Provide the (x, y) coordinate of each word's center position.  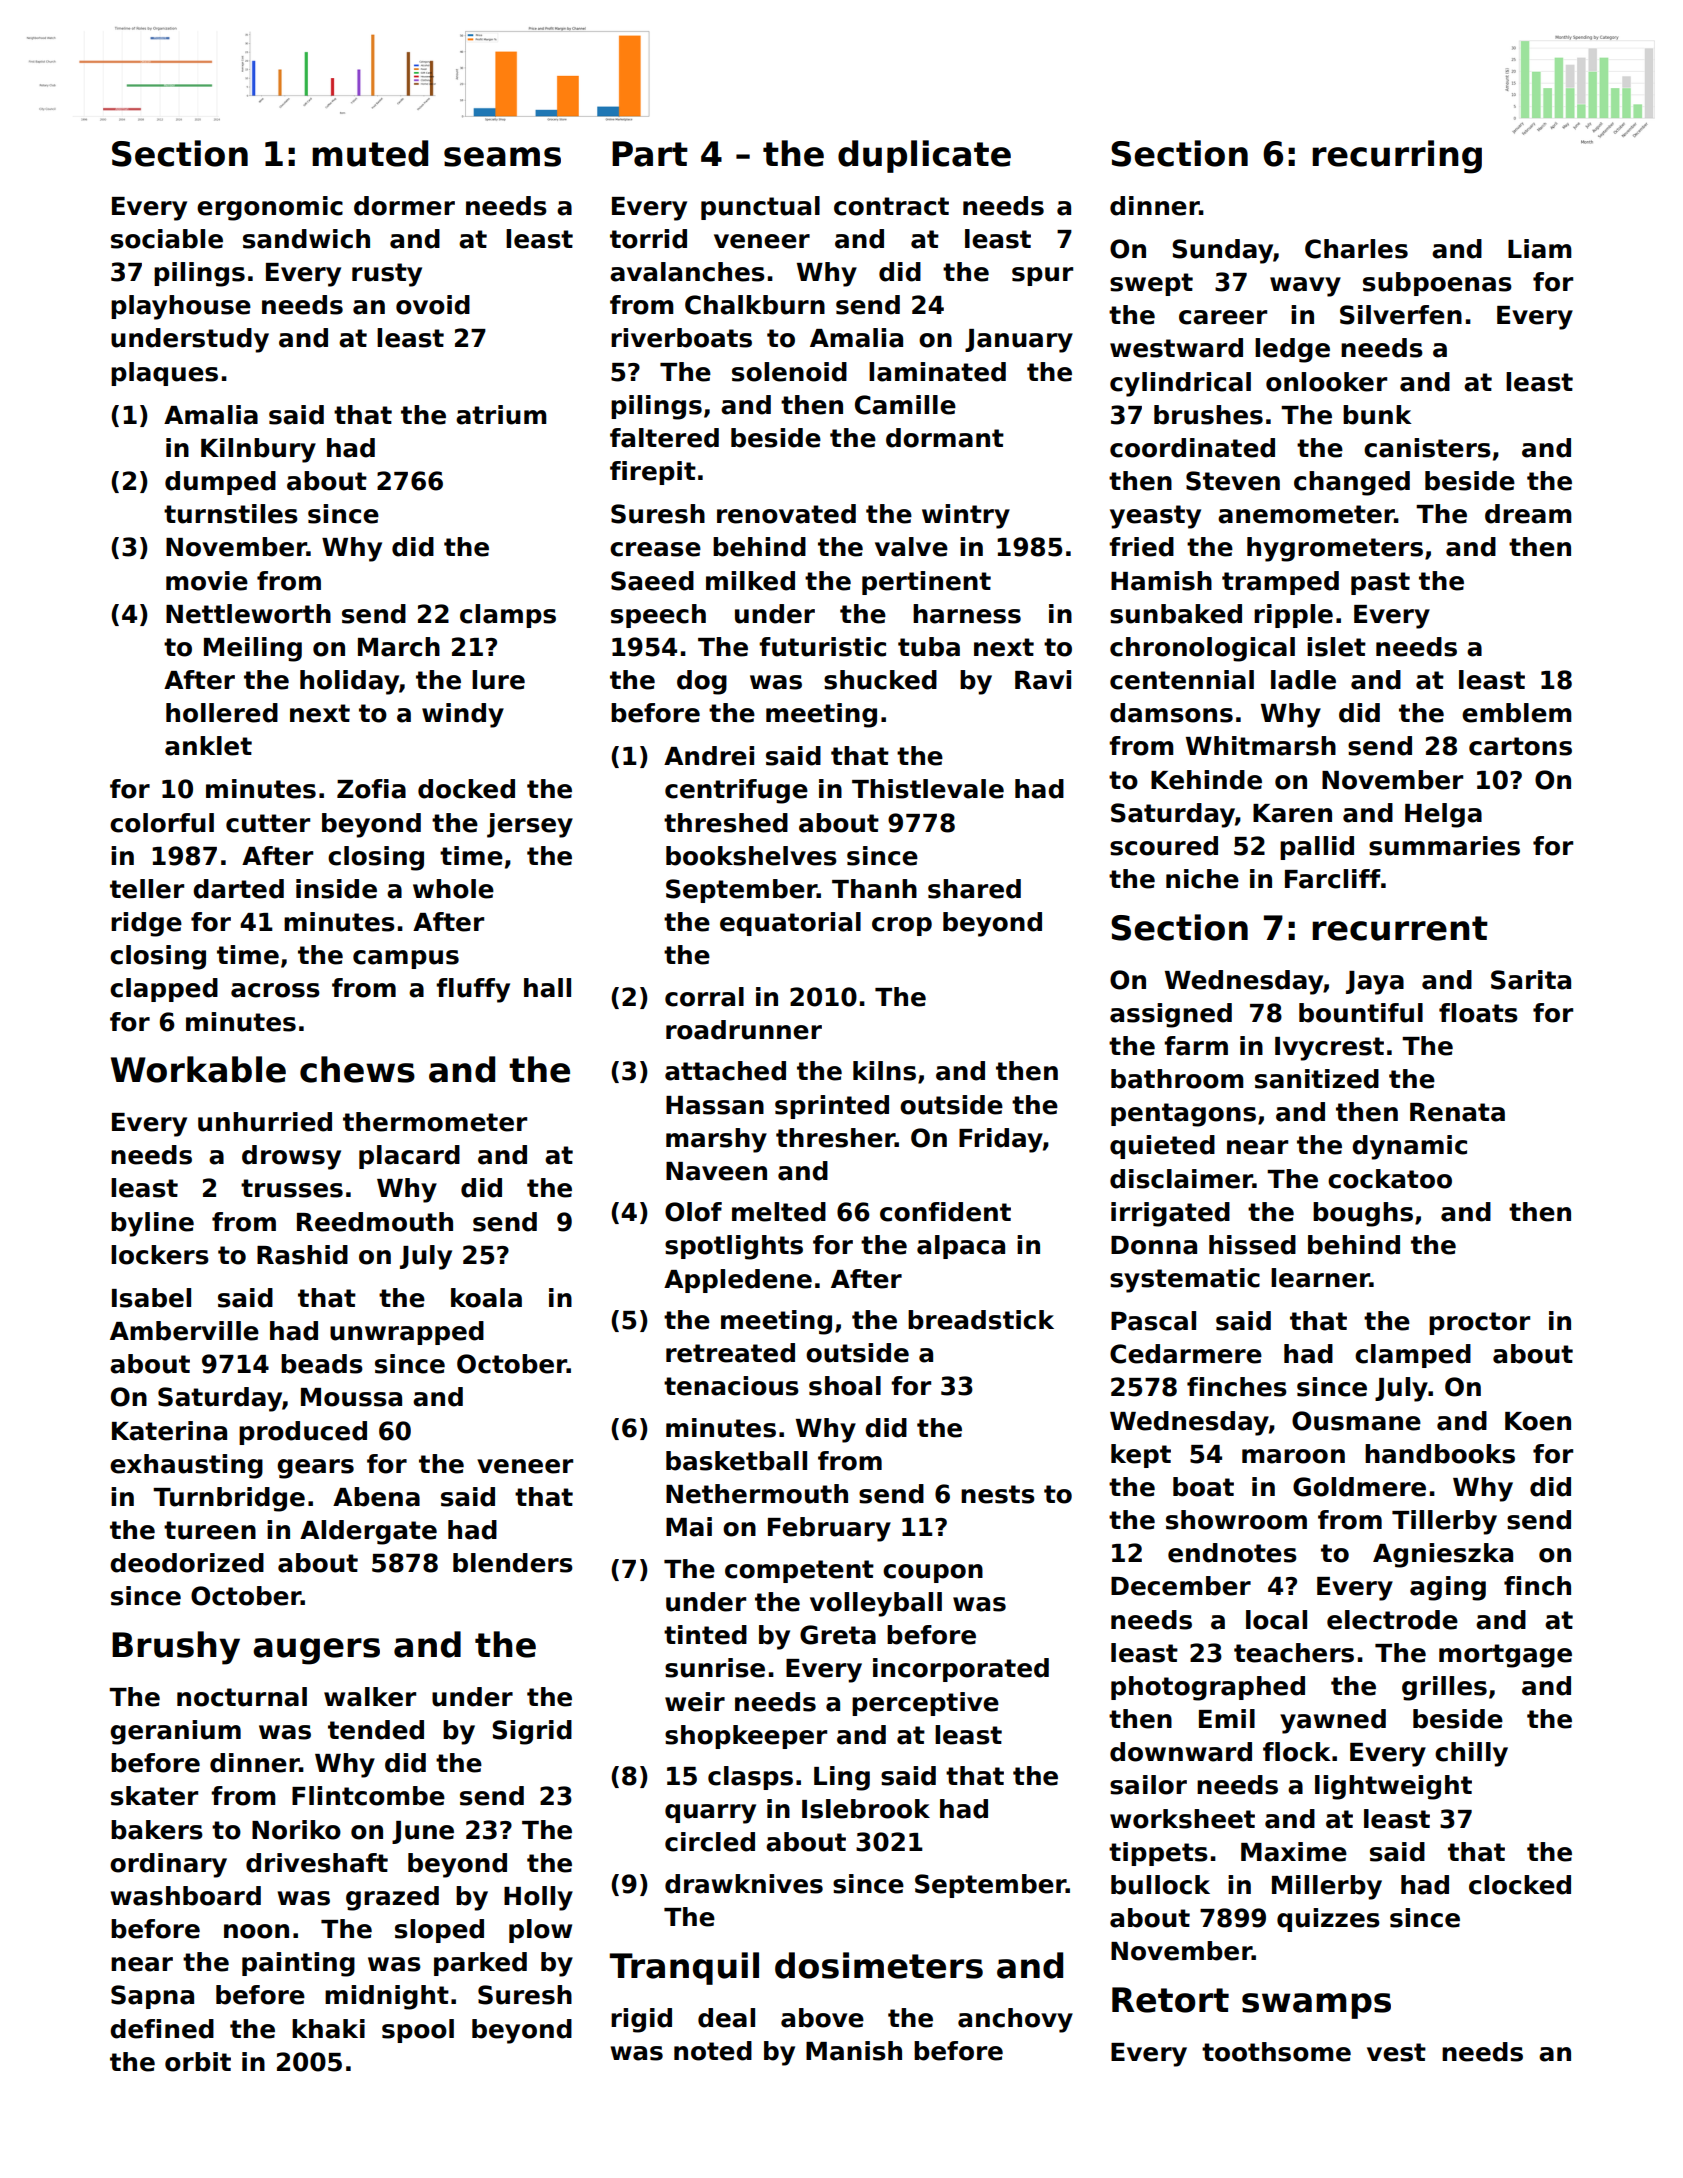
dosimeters (879, 1965)
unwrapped (407, 1333)
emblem (1517, 713)
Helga (1443, 815)
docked (466, 789)
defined (162, 2029)
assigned (1171, 1015)
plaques (164, 374)
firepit (653, 473)
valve (911, 547)
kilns (884, 1071)
